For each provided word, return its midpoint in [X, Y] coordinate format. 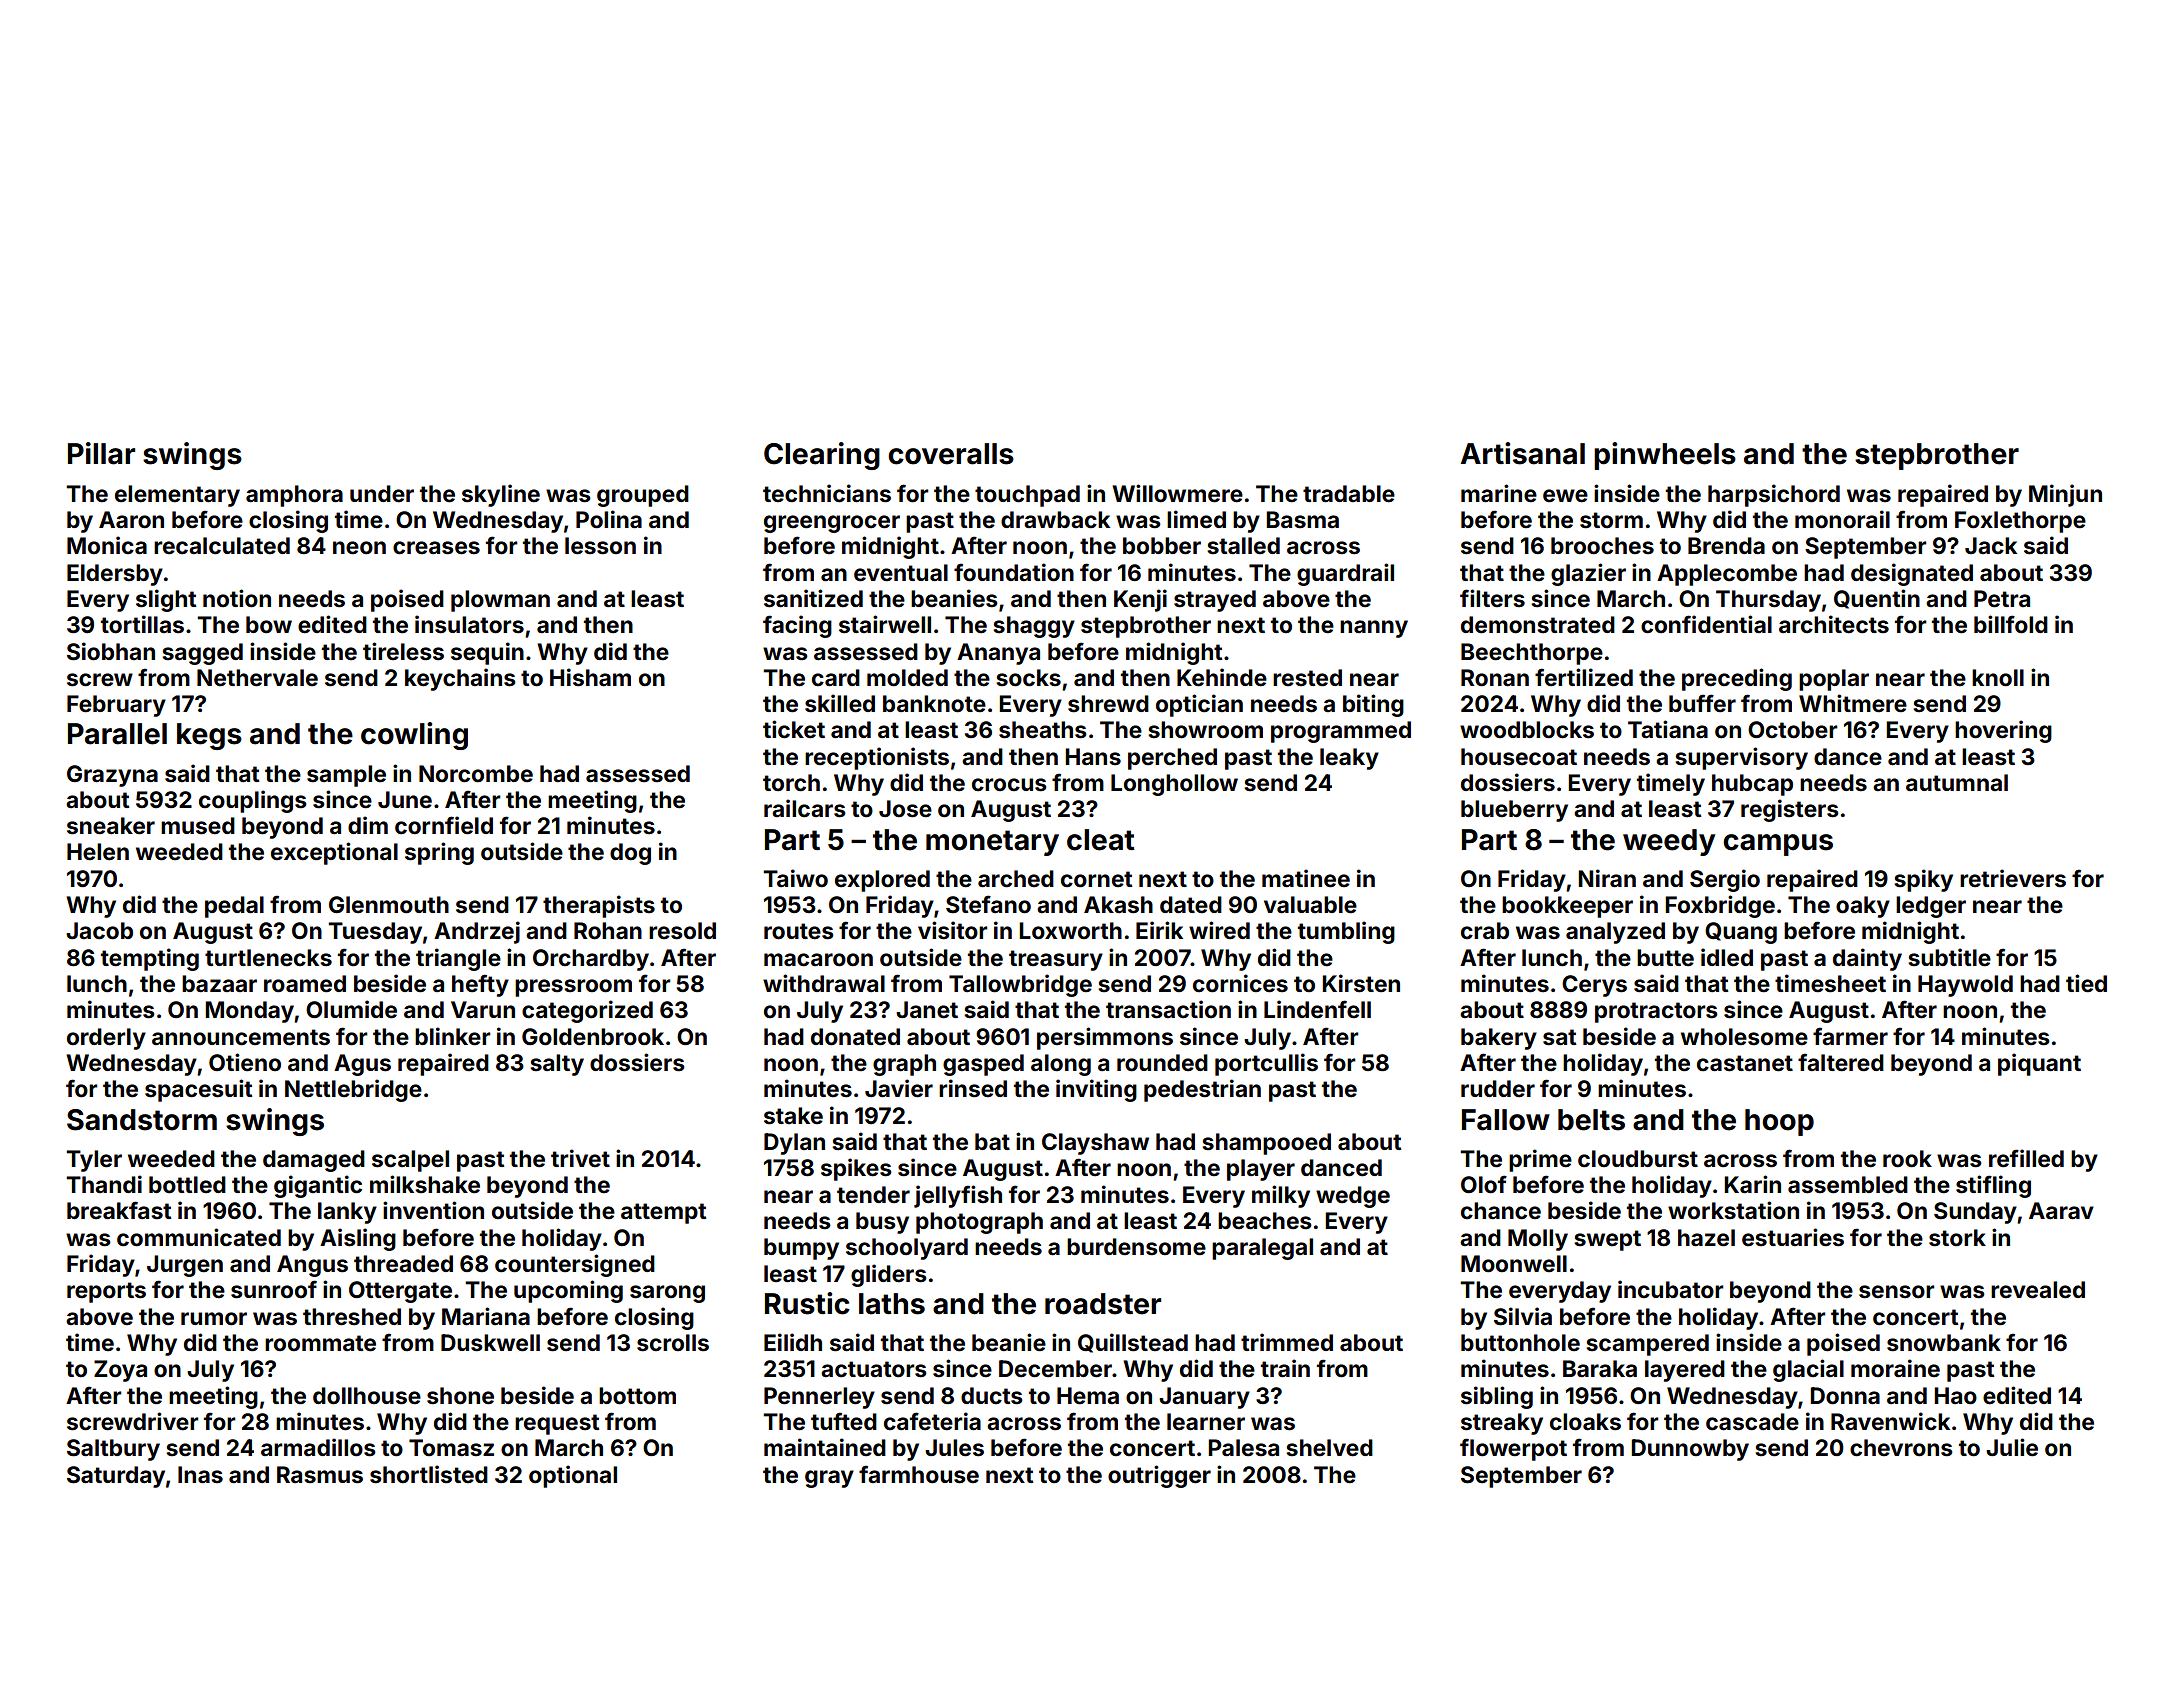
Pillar [101, 453]
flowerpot [1513, 1449]
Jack [1991, 545]
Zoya [120, 1371]
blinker [453, 1036]
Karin [1752, 1184]
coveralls [951, 454]
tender [873, 1195]
